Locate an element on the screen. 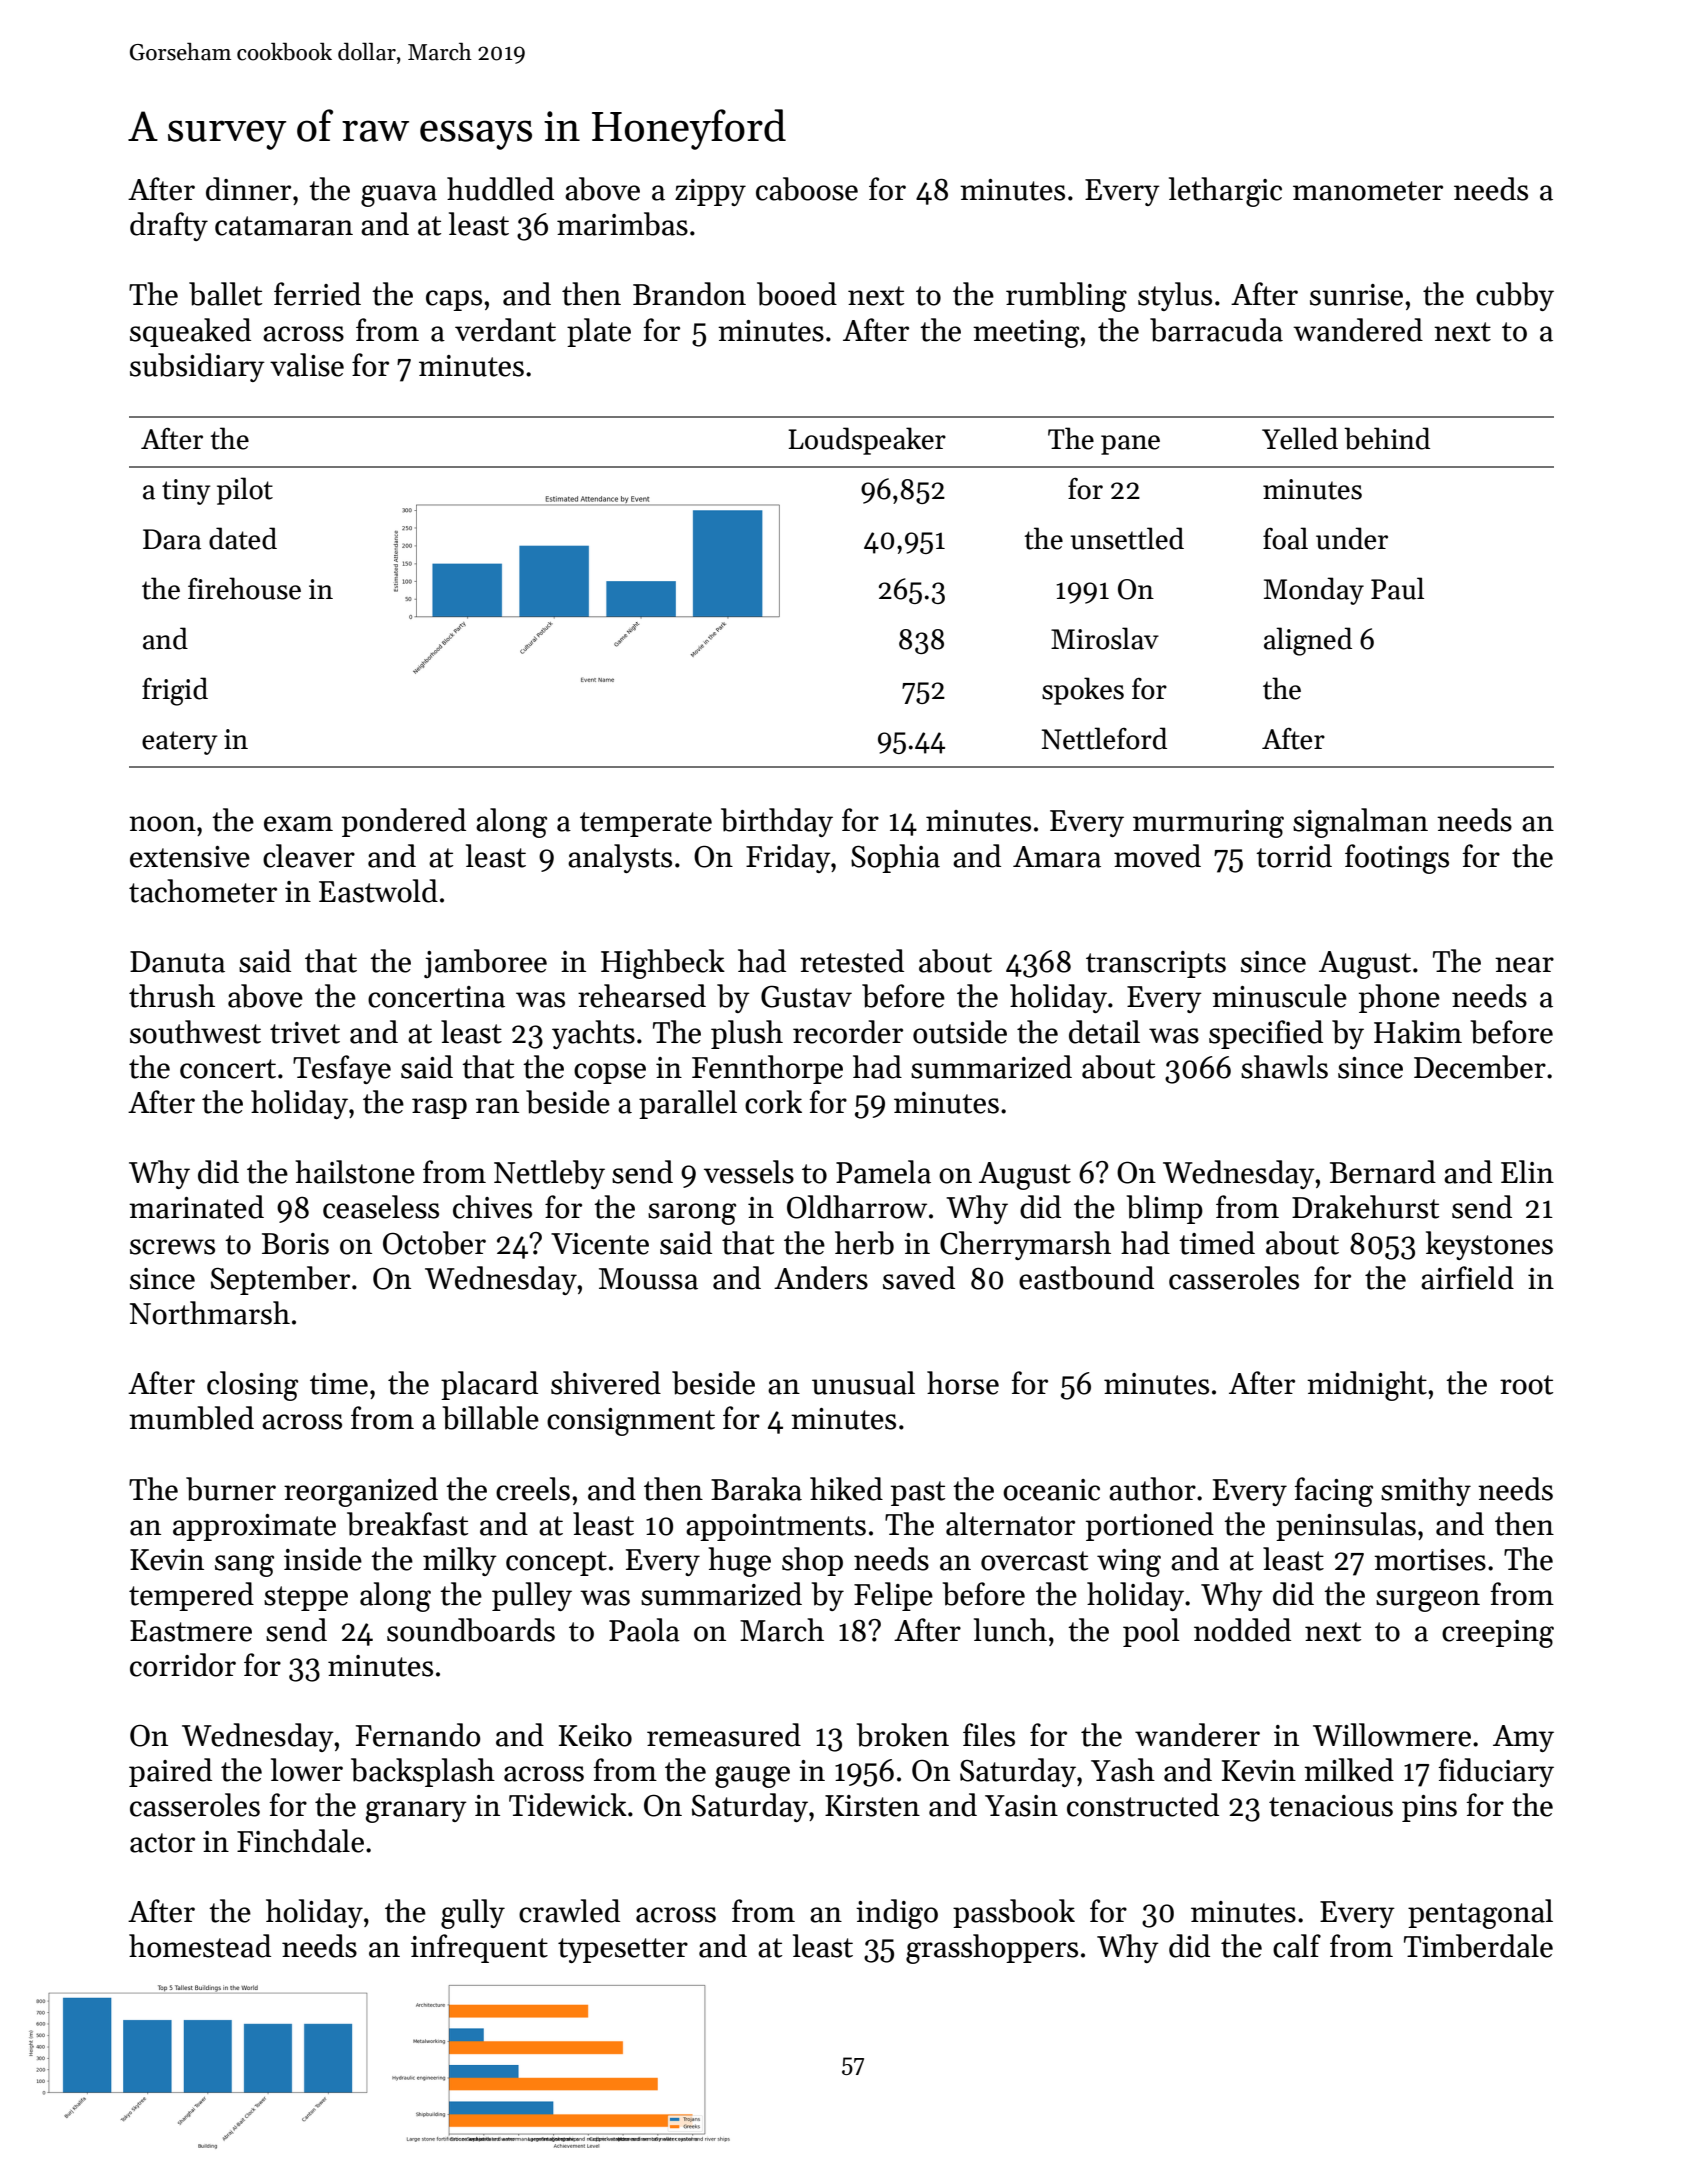 Image resolution: width=1683 pixels, height=2178 pixels. subsidiary is located at coordinates (197, 367).
